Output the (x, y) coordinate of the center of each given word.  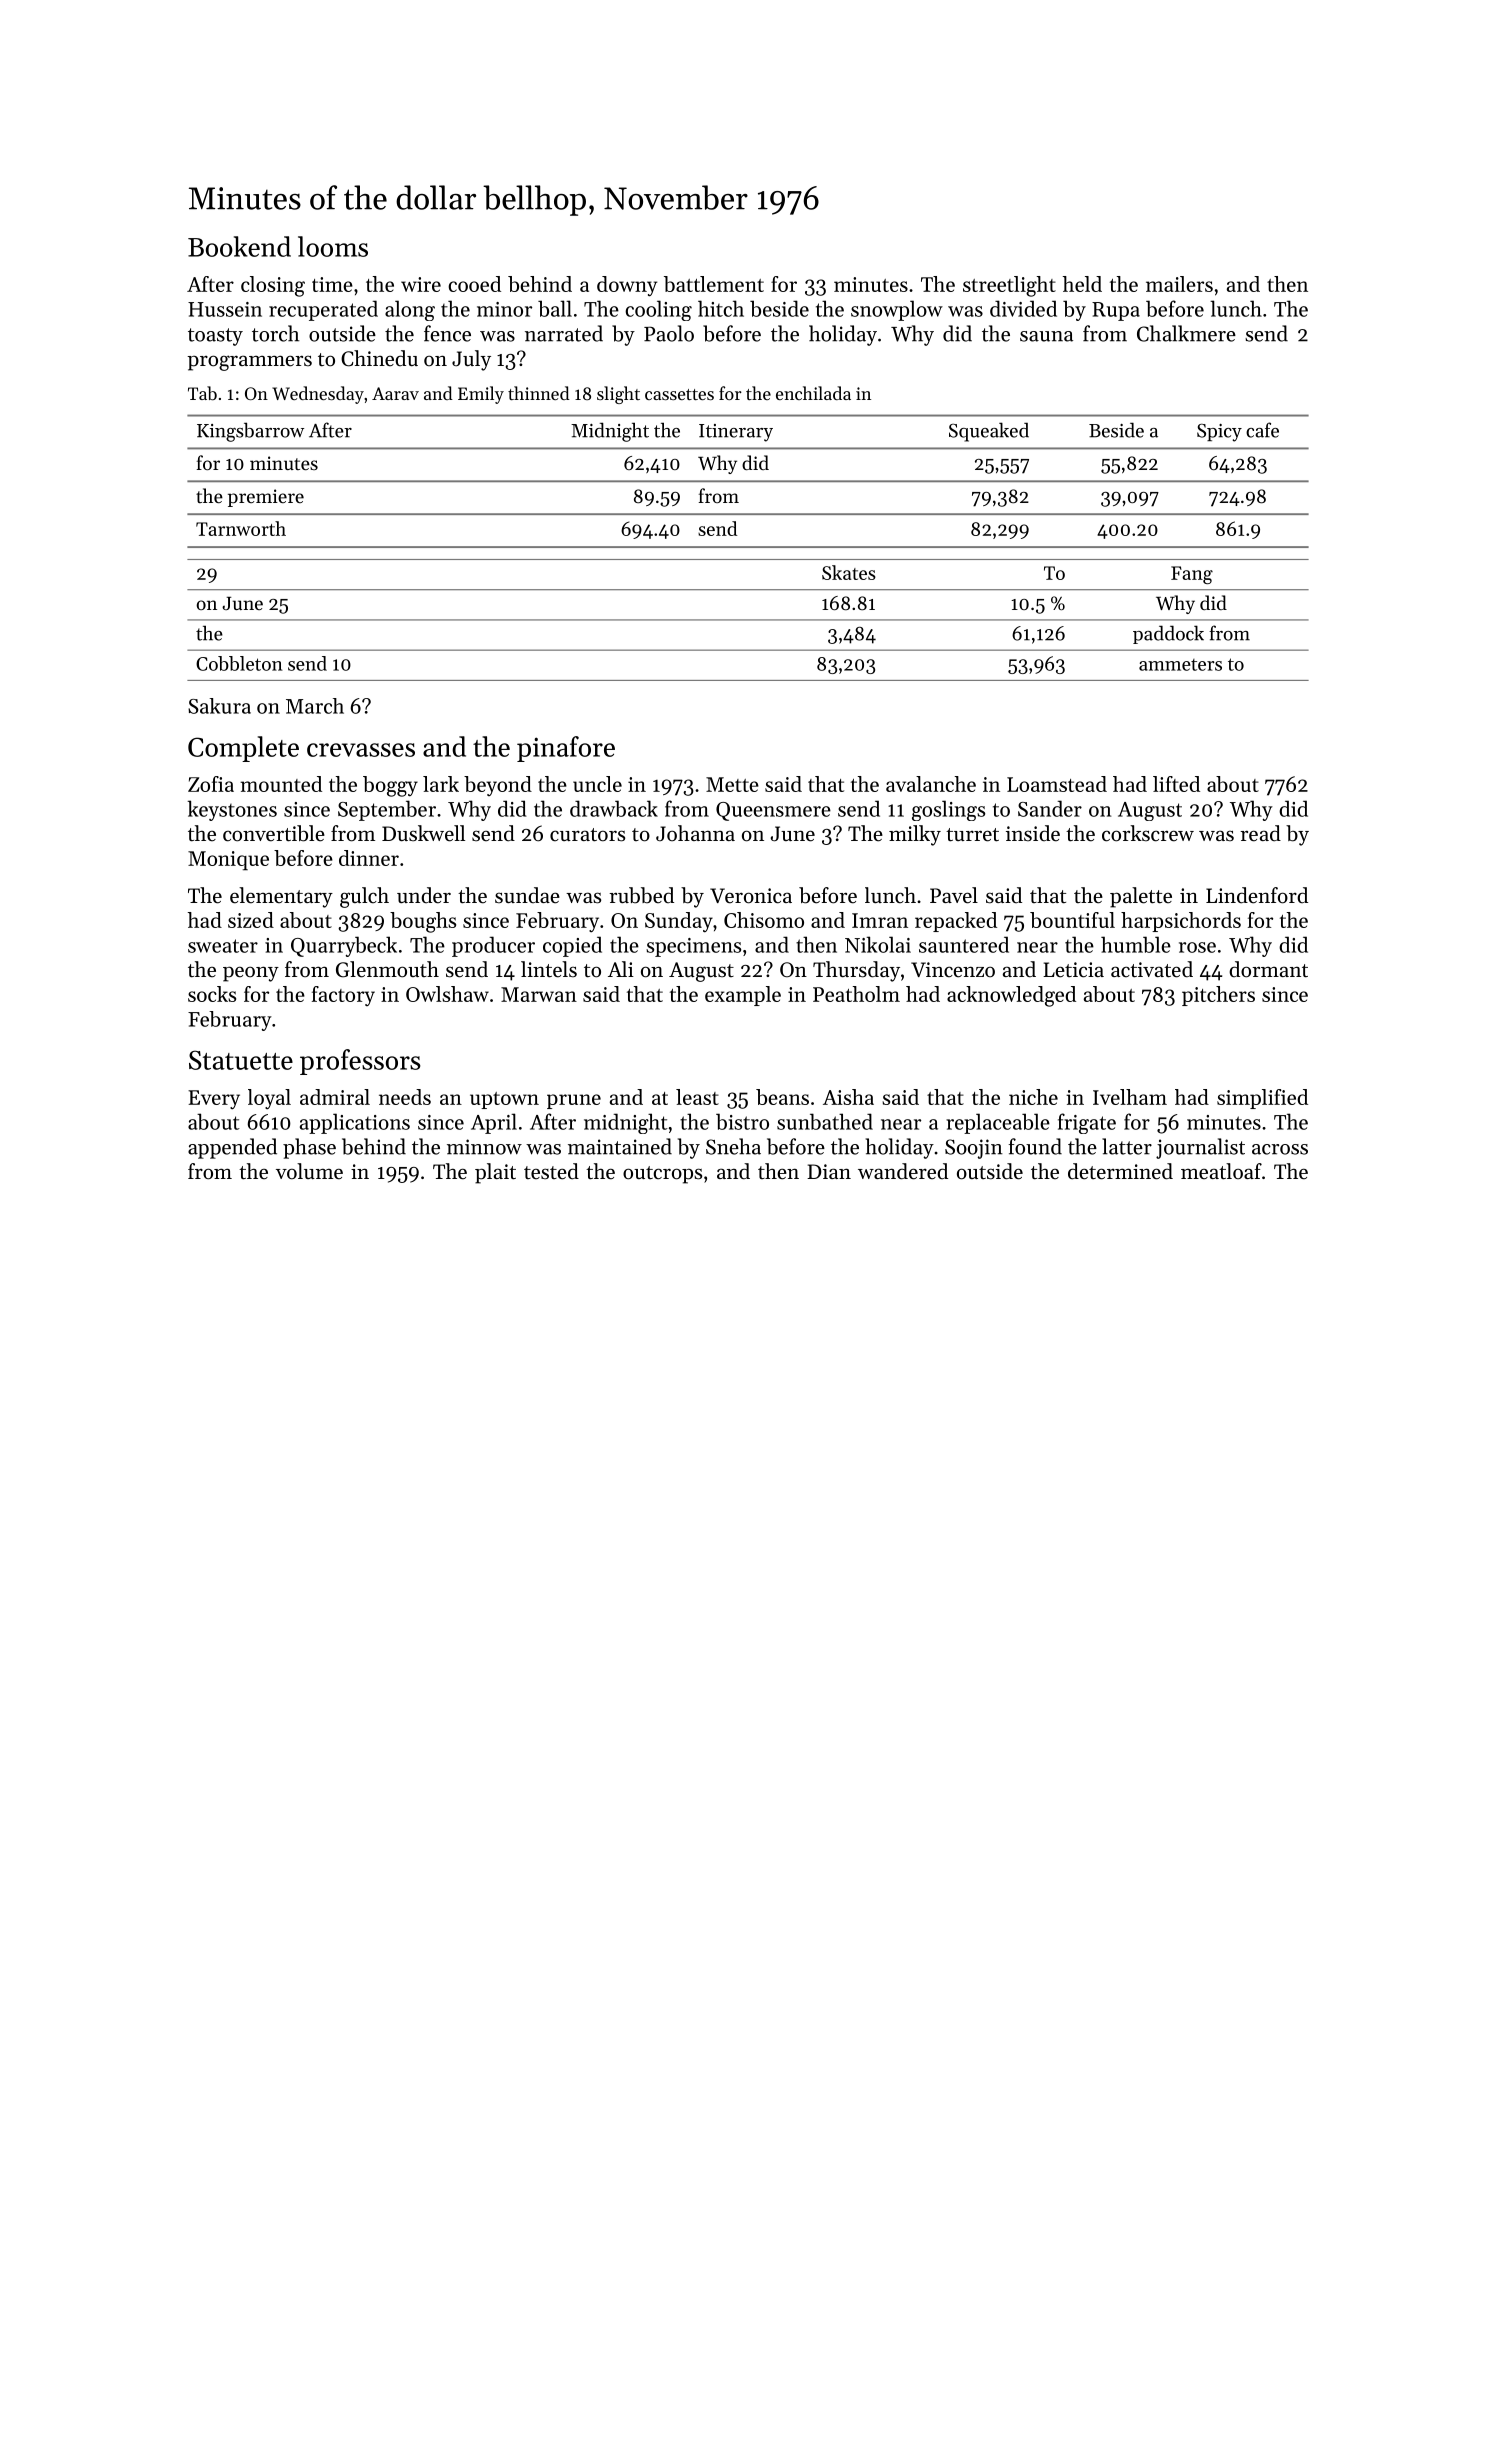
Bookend (239, 246)
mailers (1179, 284)
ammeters (1180, 665)
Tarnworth (241, 528)
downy (627, 286)
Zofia (211, 784)
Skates (849, 572)
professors (360, 1062)
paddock (1168, 634)
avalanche (931, 784)
